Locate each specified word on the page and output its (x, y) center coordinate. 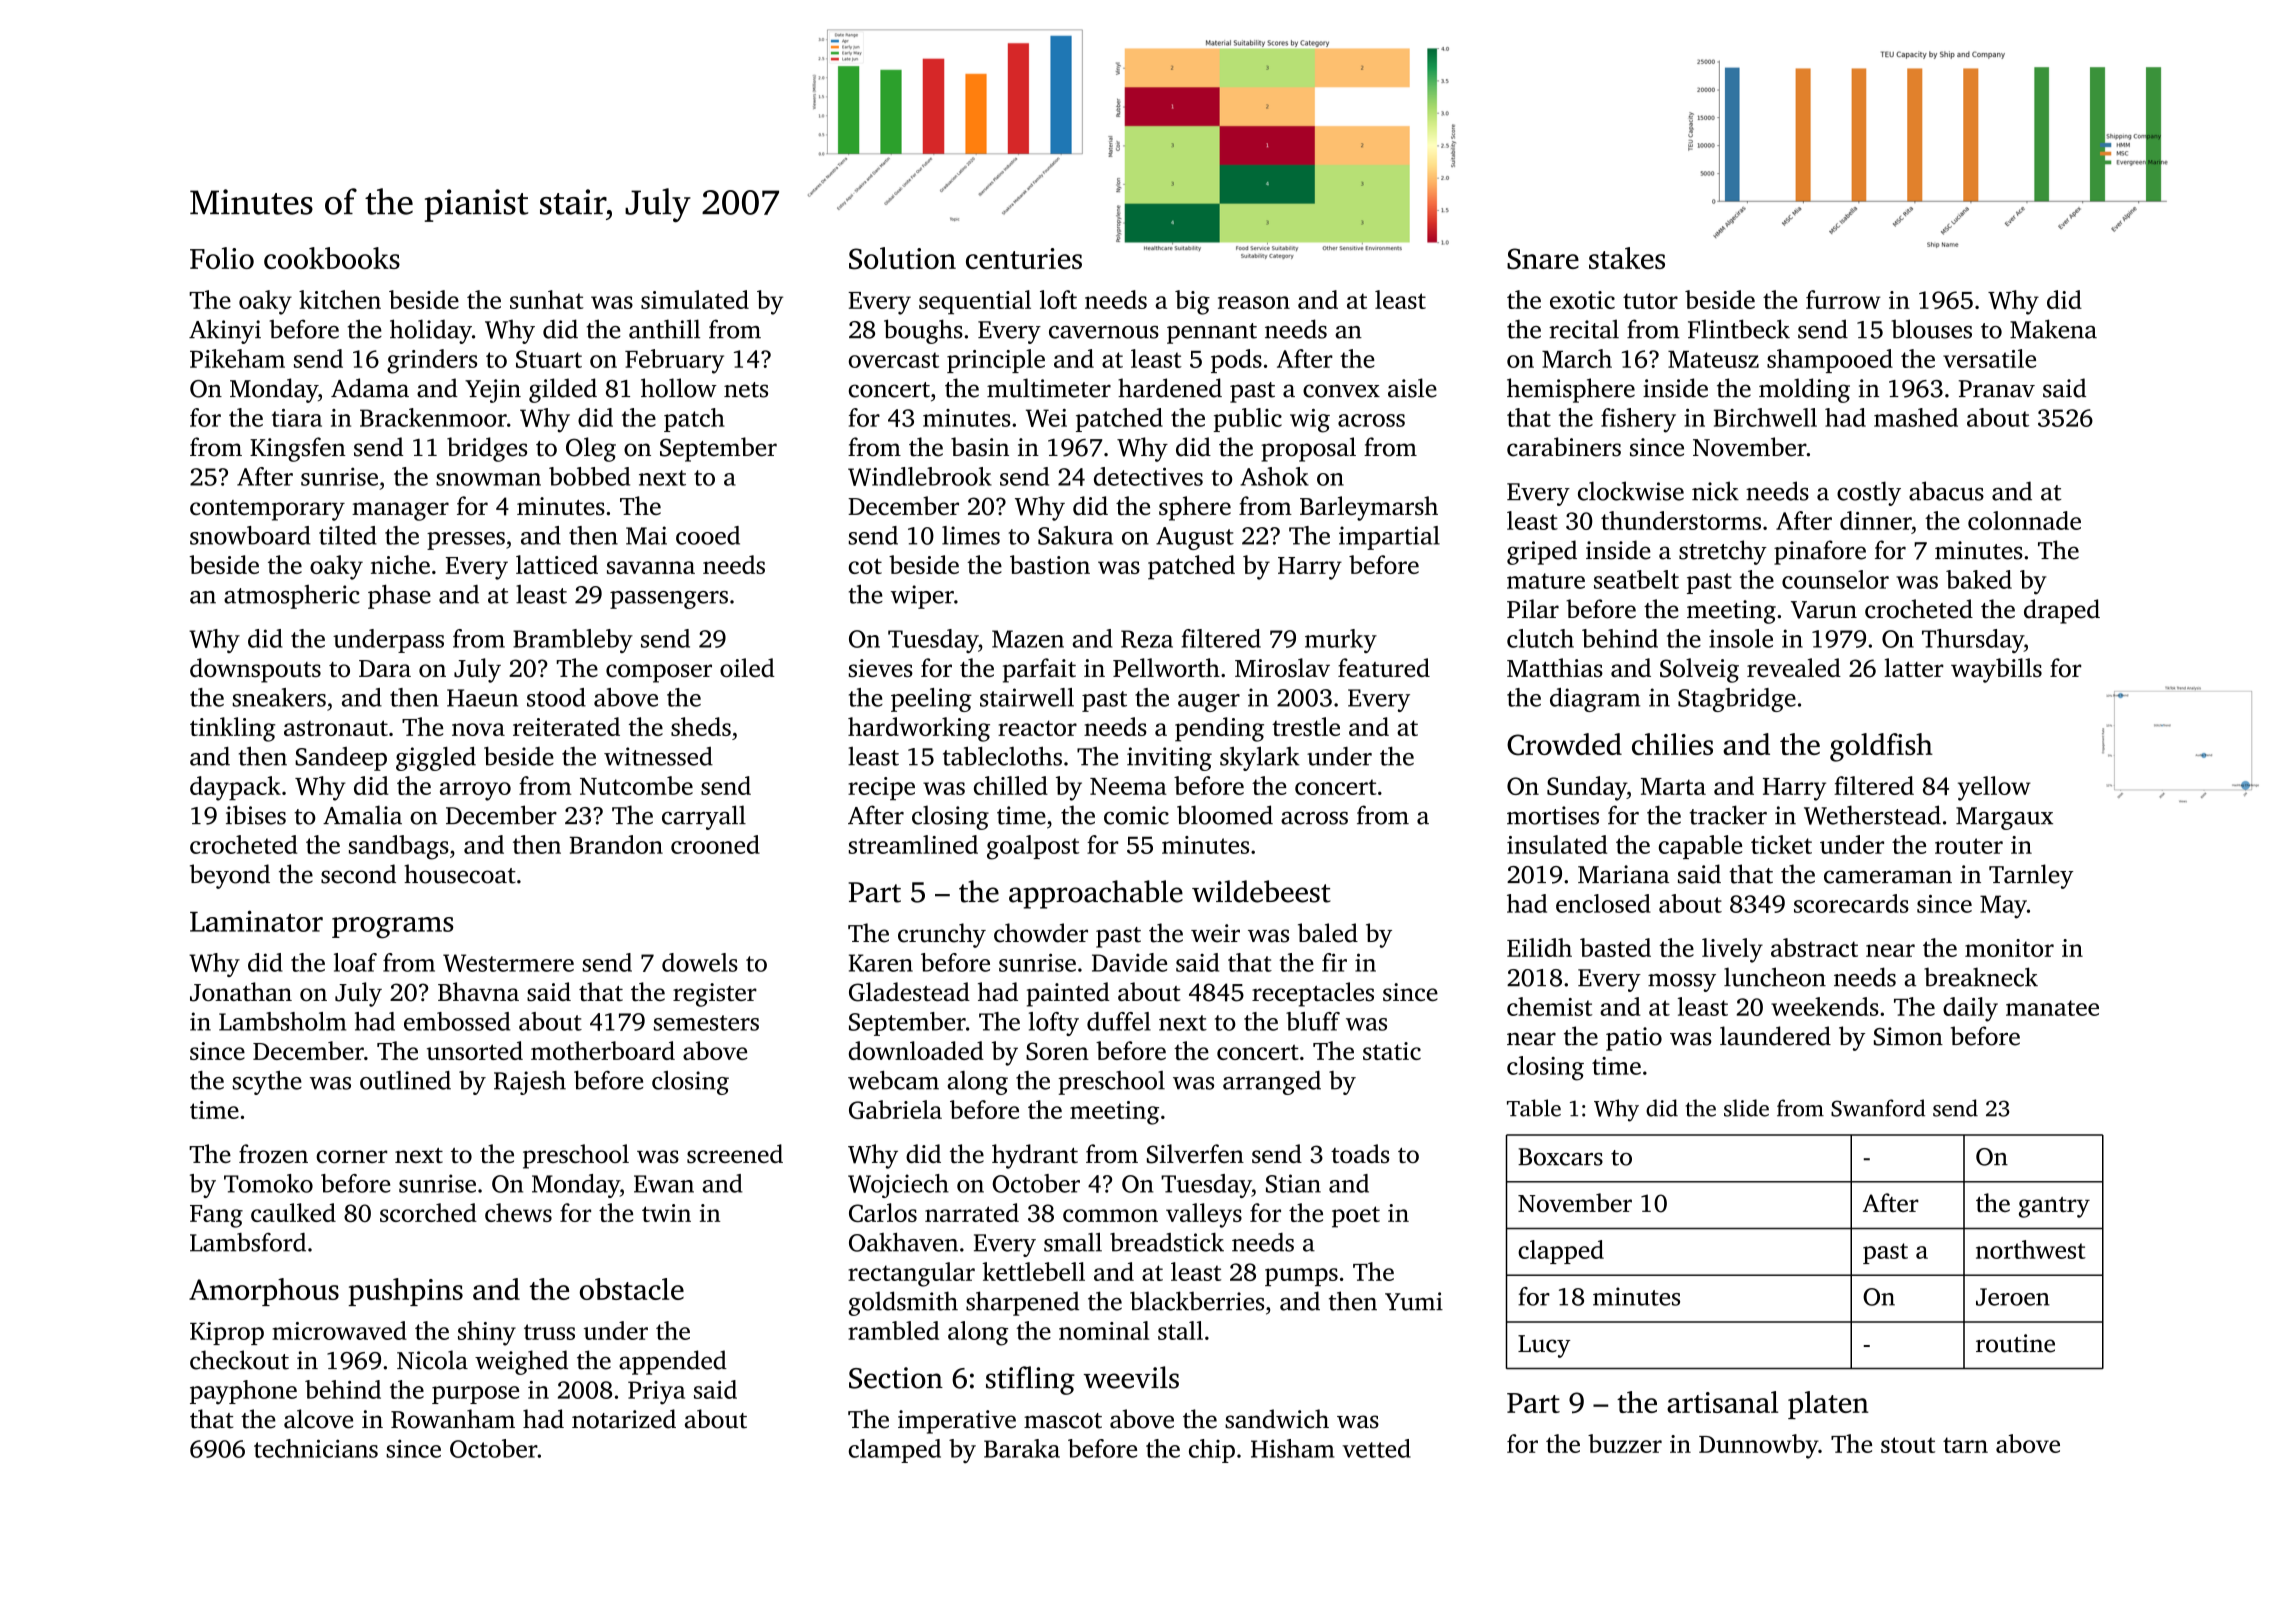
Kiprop (227, 1333)
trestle (1306, 726)
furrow (1843, 299)
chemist (1549, 1006)
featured (1384, 667)
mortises (1553, 815)
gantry (2054, 1207)
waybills (1996, 670)
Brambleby (573, 641)
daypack (235, 788)
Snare (1543, 259)
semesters (706, 1023)
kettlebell (1033, 1271)
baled (1328, 933)
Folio (222, 258)
